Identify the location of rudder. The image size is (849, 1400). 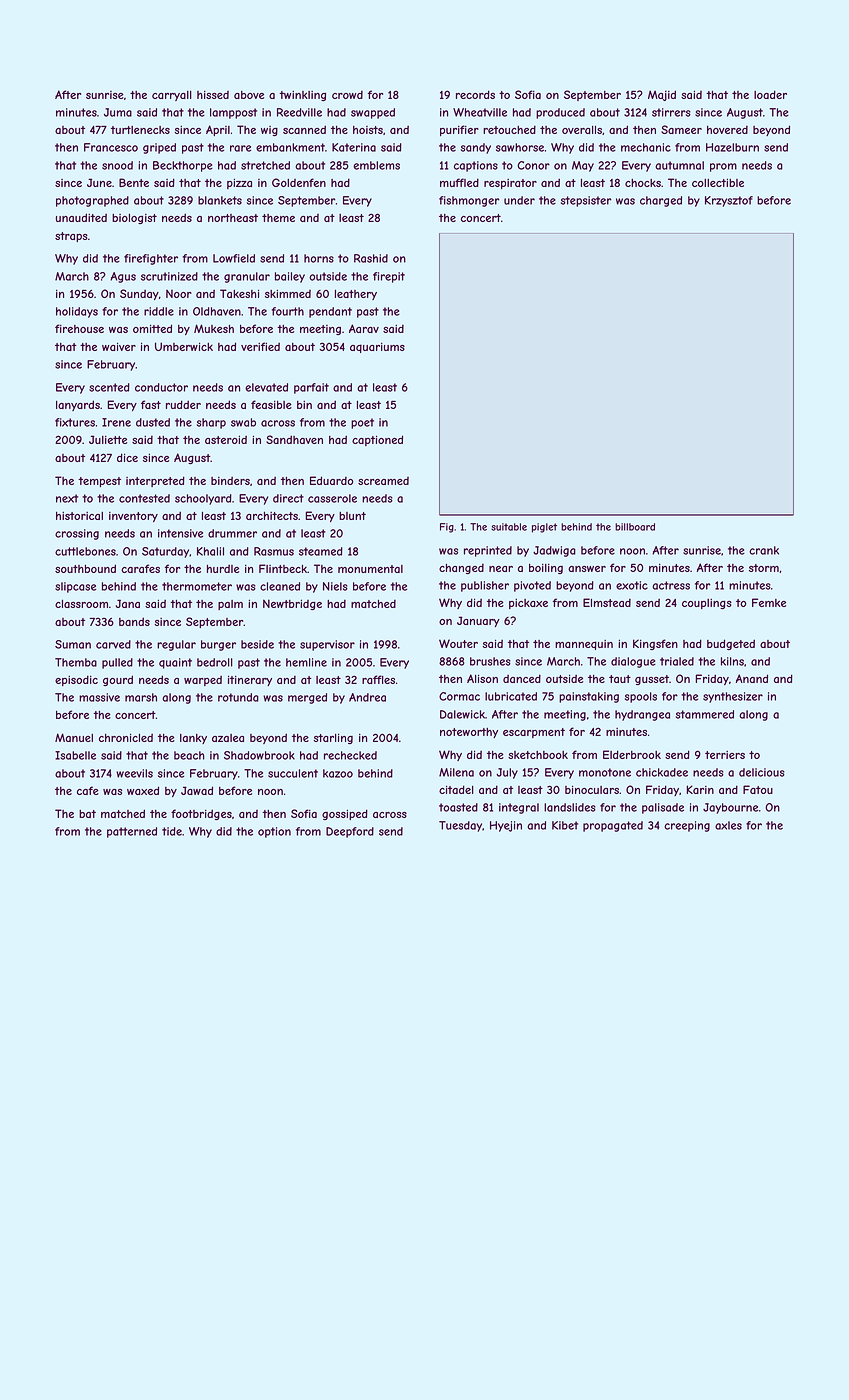
(183, 404).
